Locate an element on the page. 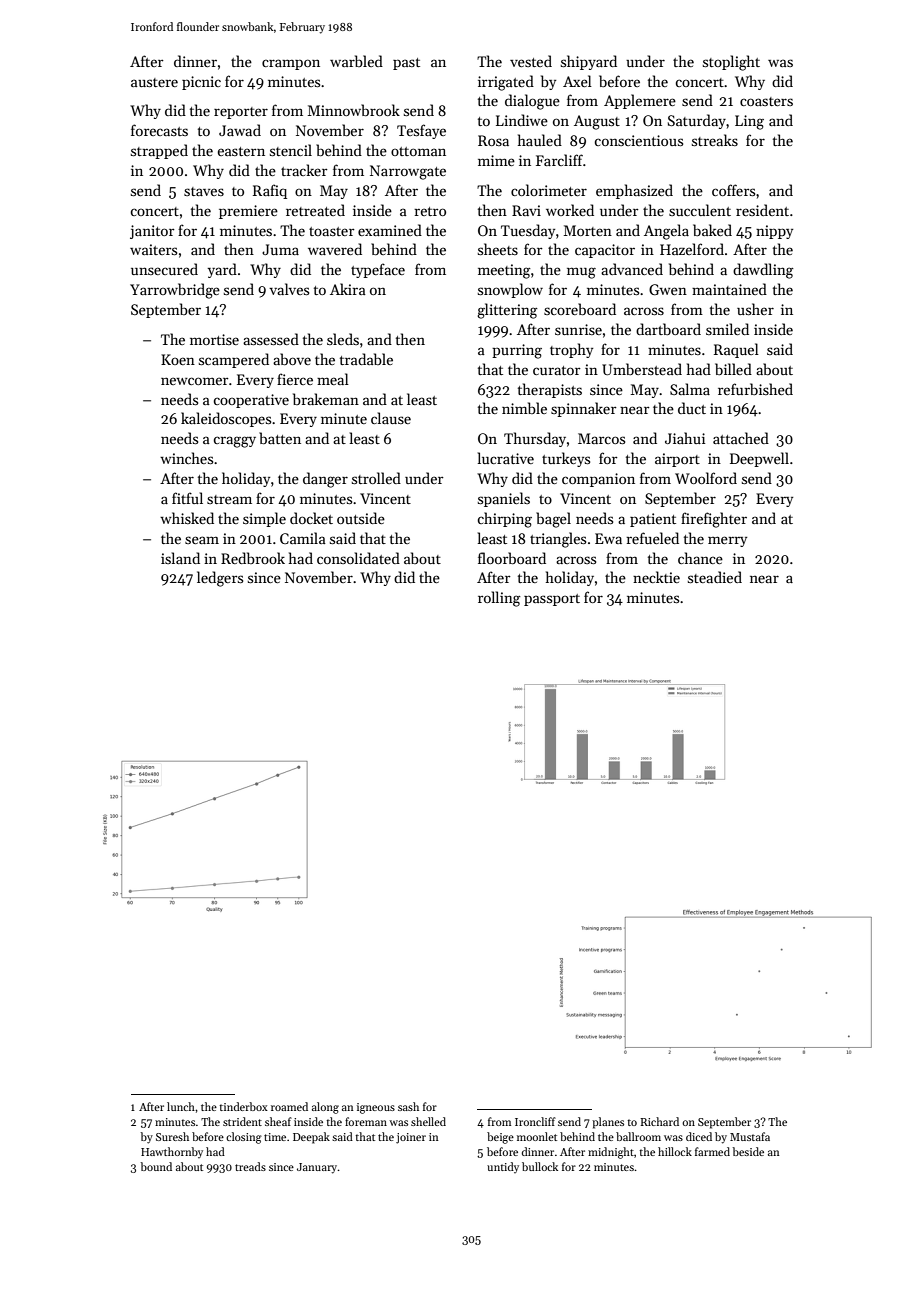 The width and height of the image is (924, 1314). strapped is located at coordinates (159, 151).
